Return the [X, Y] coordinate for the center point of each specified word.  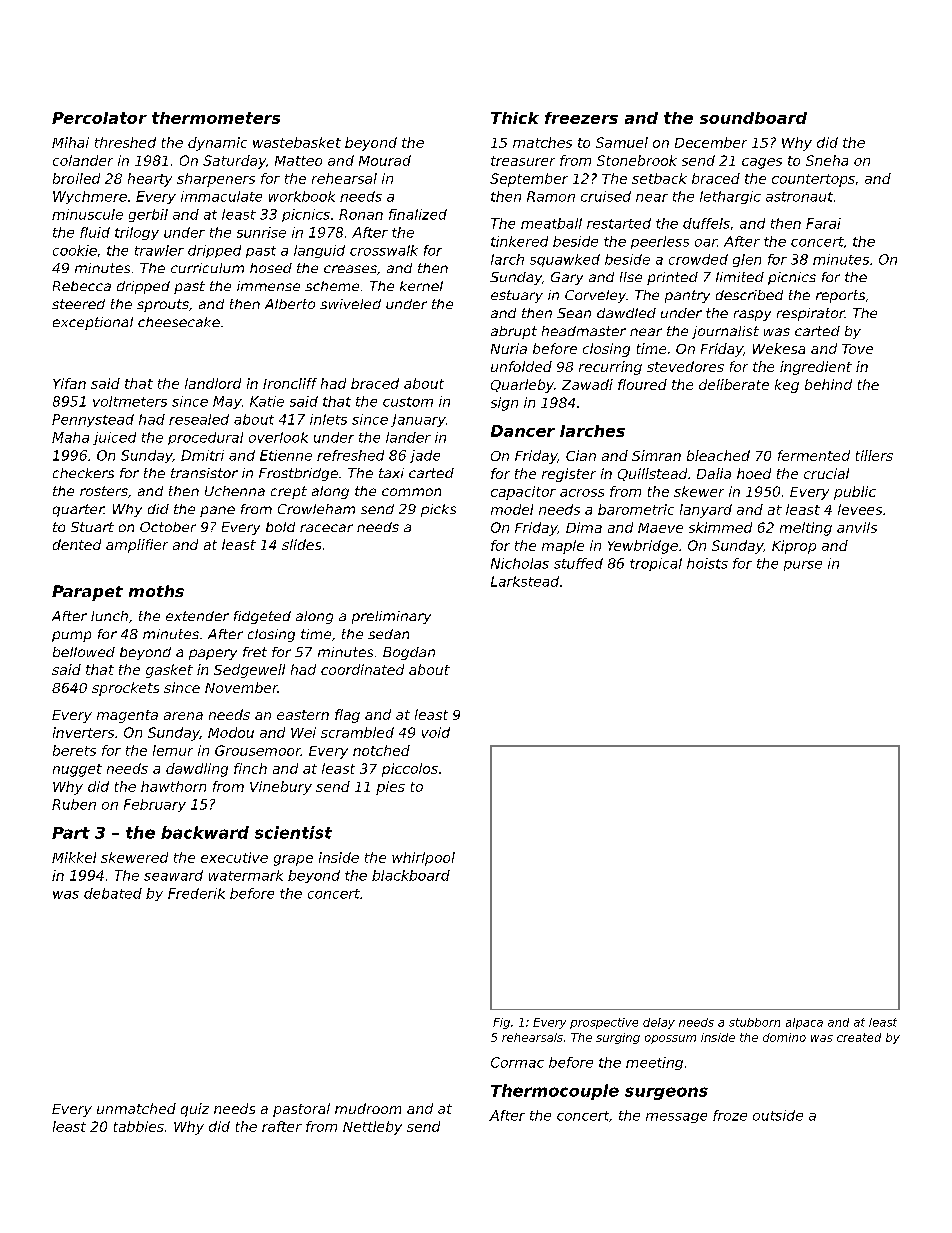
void [436, 732]
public [855, 493]
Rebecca [82, 286]
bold [280, 527]
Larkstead [525, 581]
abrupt [514, 332]
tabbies [139, 1126]
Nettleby [372, 1128]
